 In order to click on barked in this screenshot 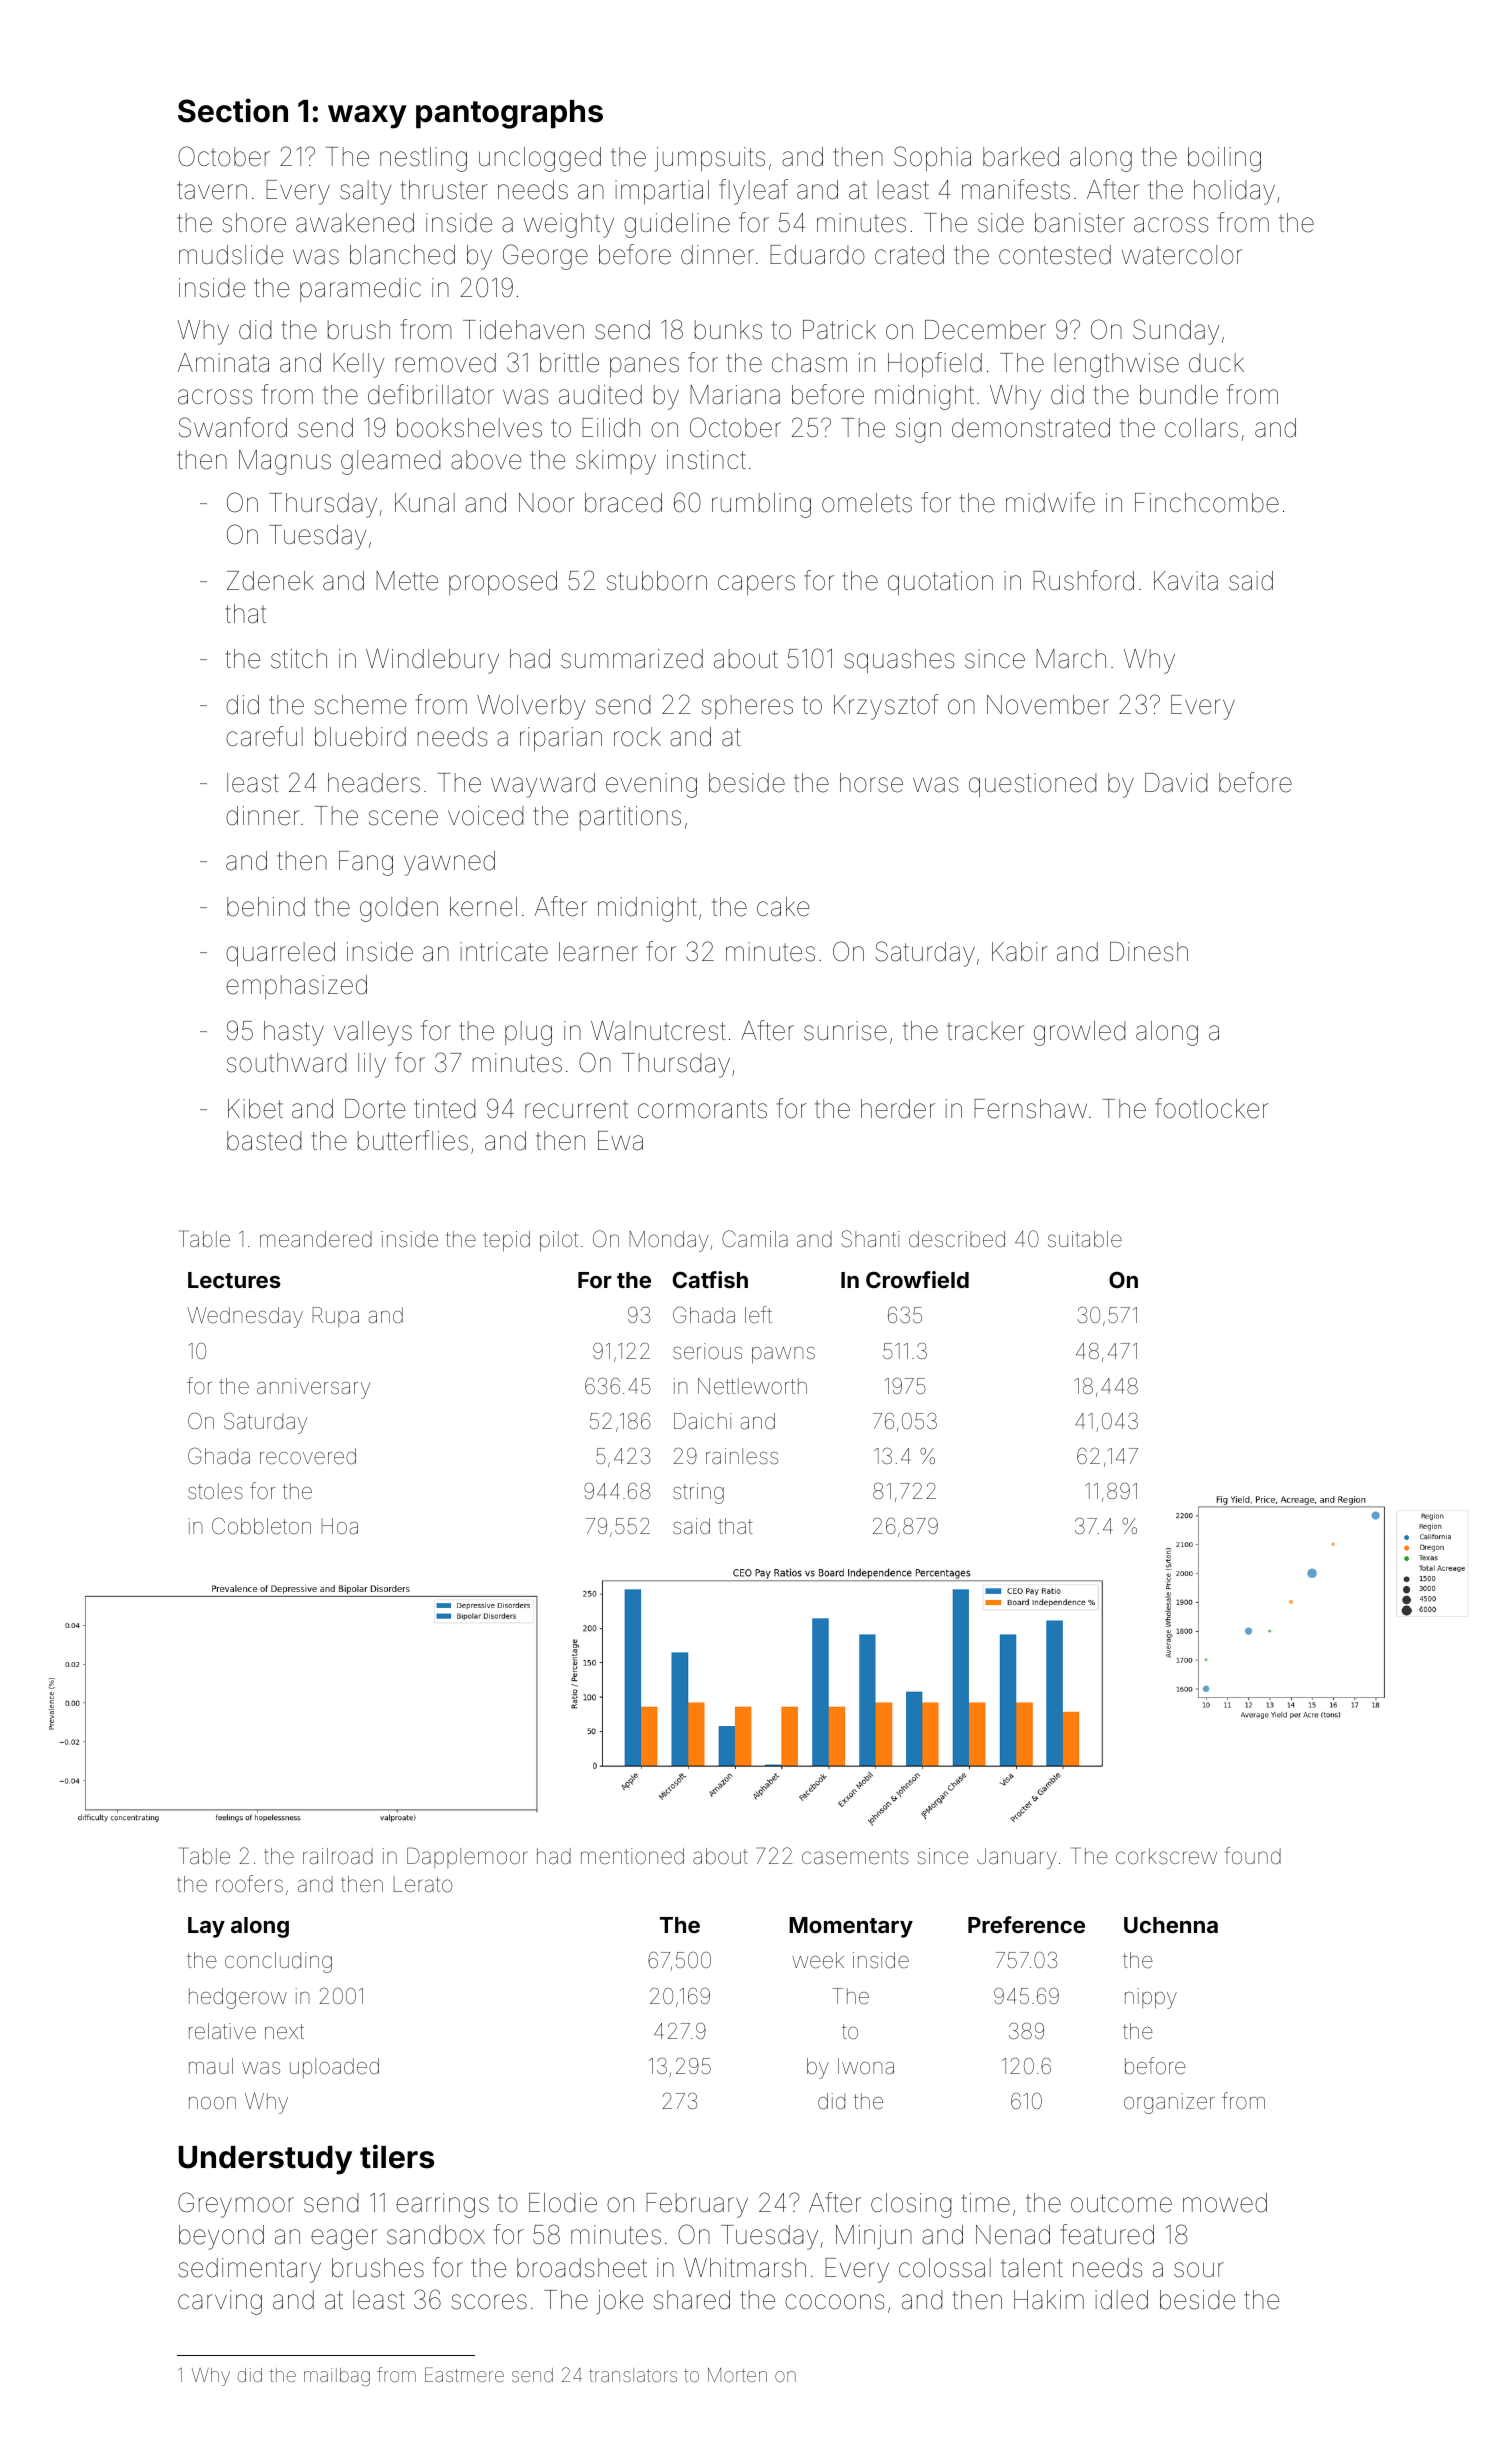, I will do `click(1021, 157)`.
